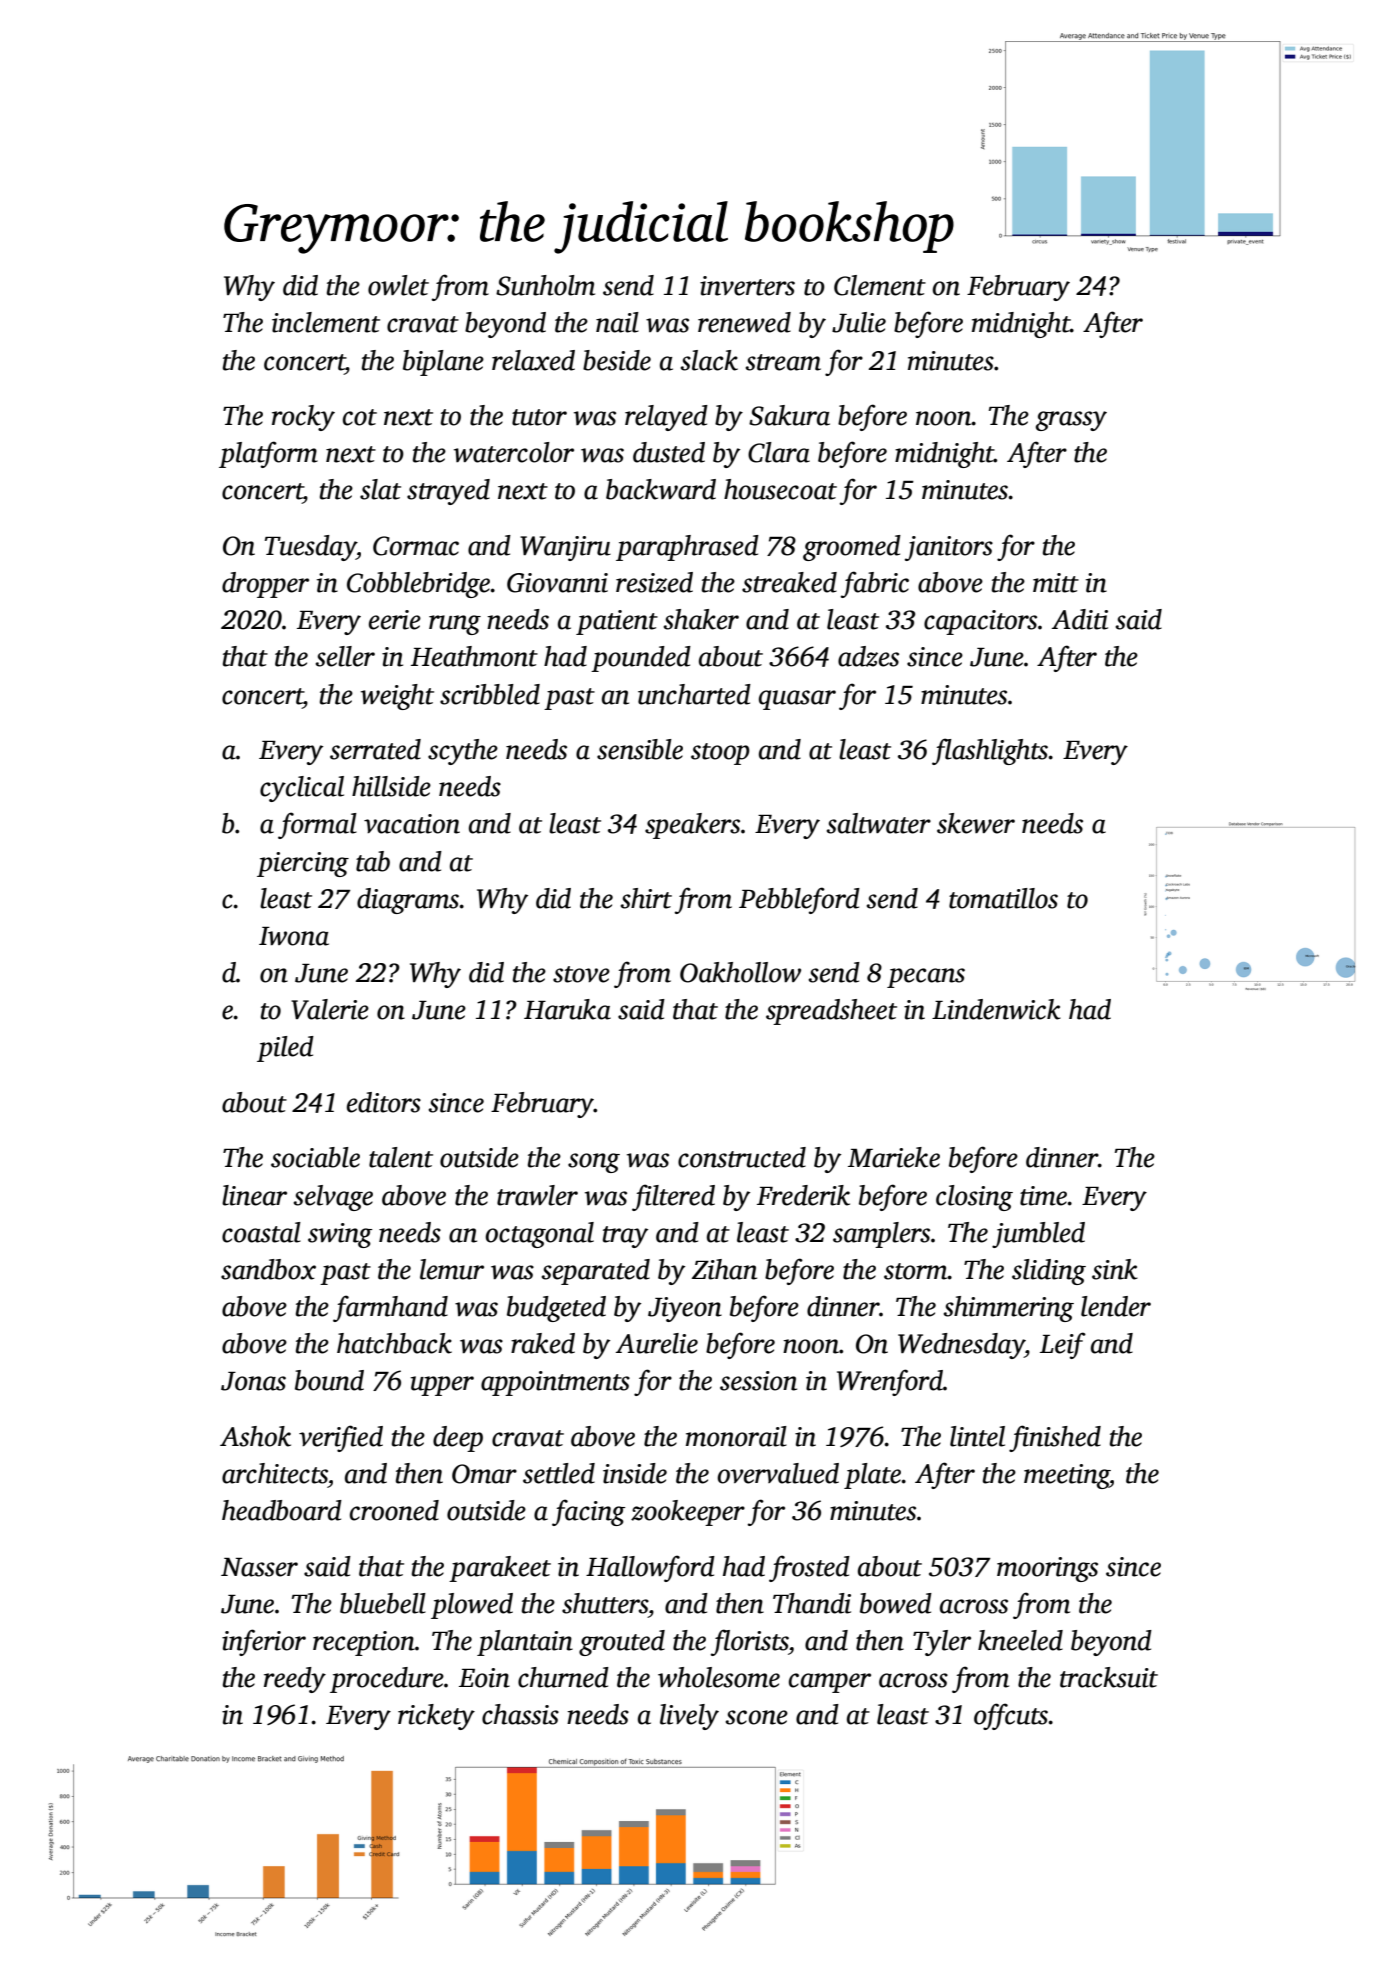  I want to click on monorail, so click(736, 1436).
